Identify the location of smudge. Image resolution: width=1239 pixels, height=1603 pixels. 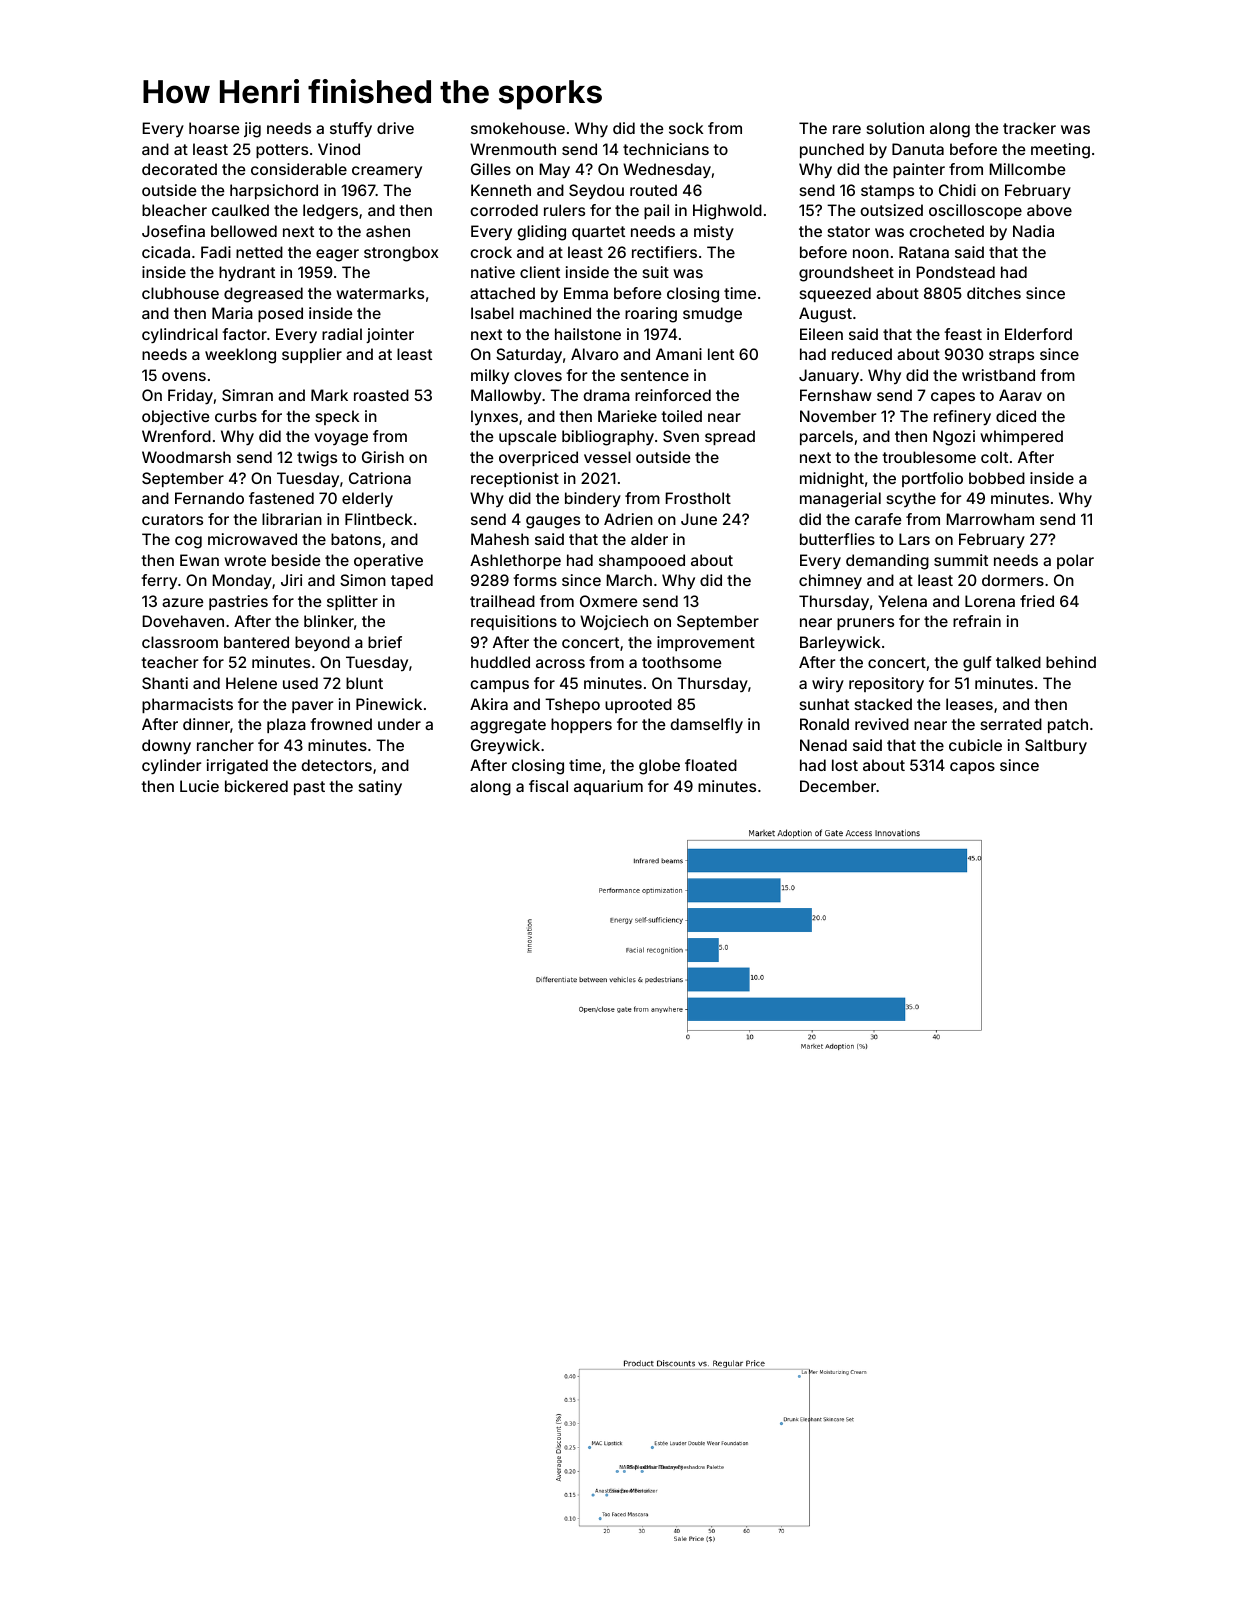
(712, 315).
